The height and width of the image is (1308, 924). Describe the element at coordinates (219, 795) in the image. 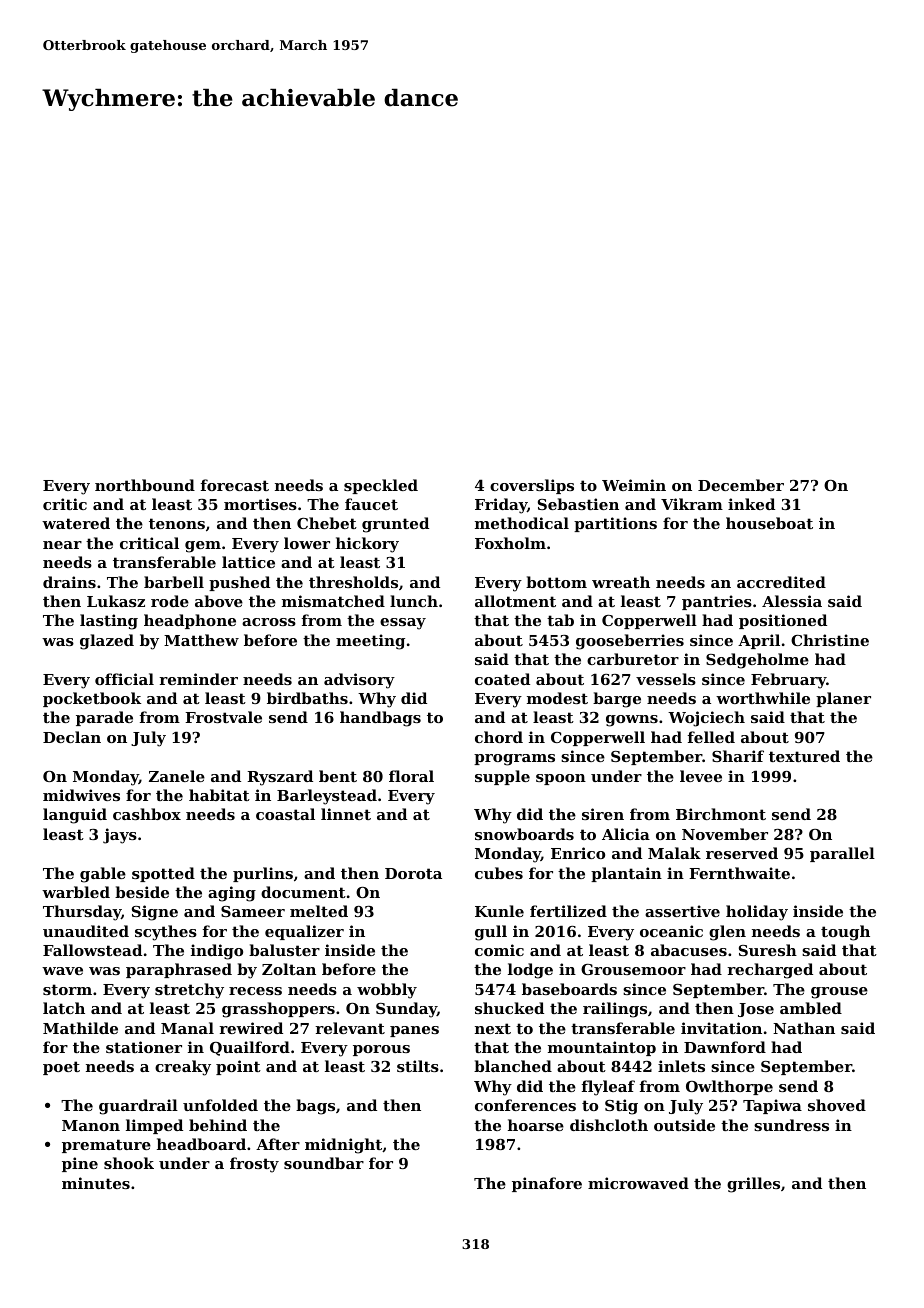

I see `habitat` at that location.
